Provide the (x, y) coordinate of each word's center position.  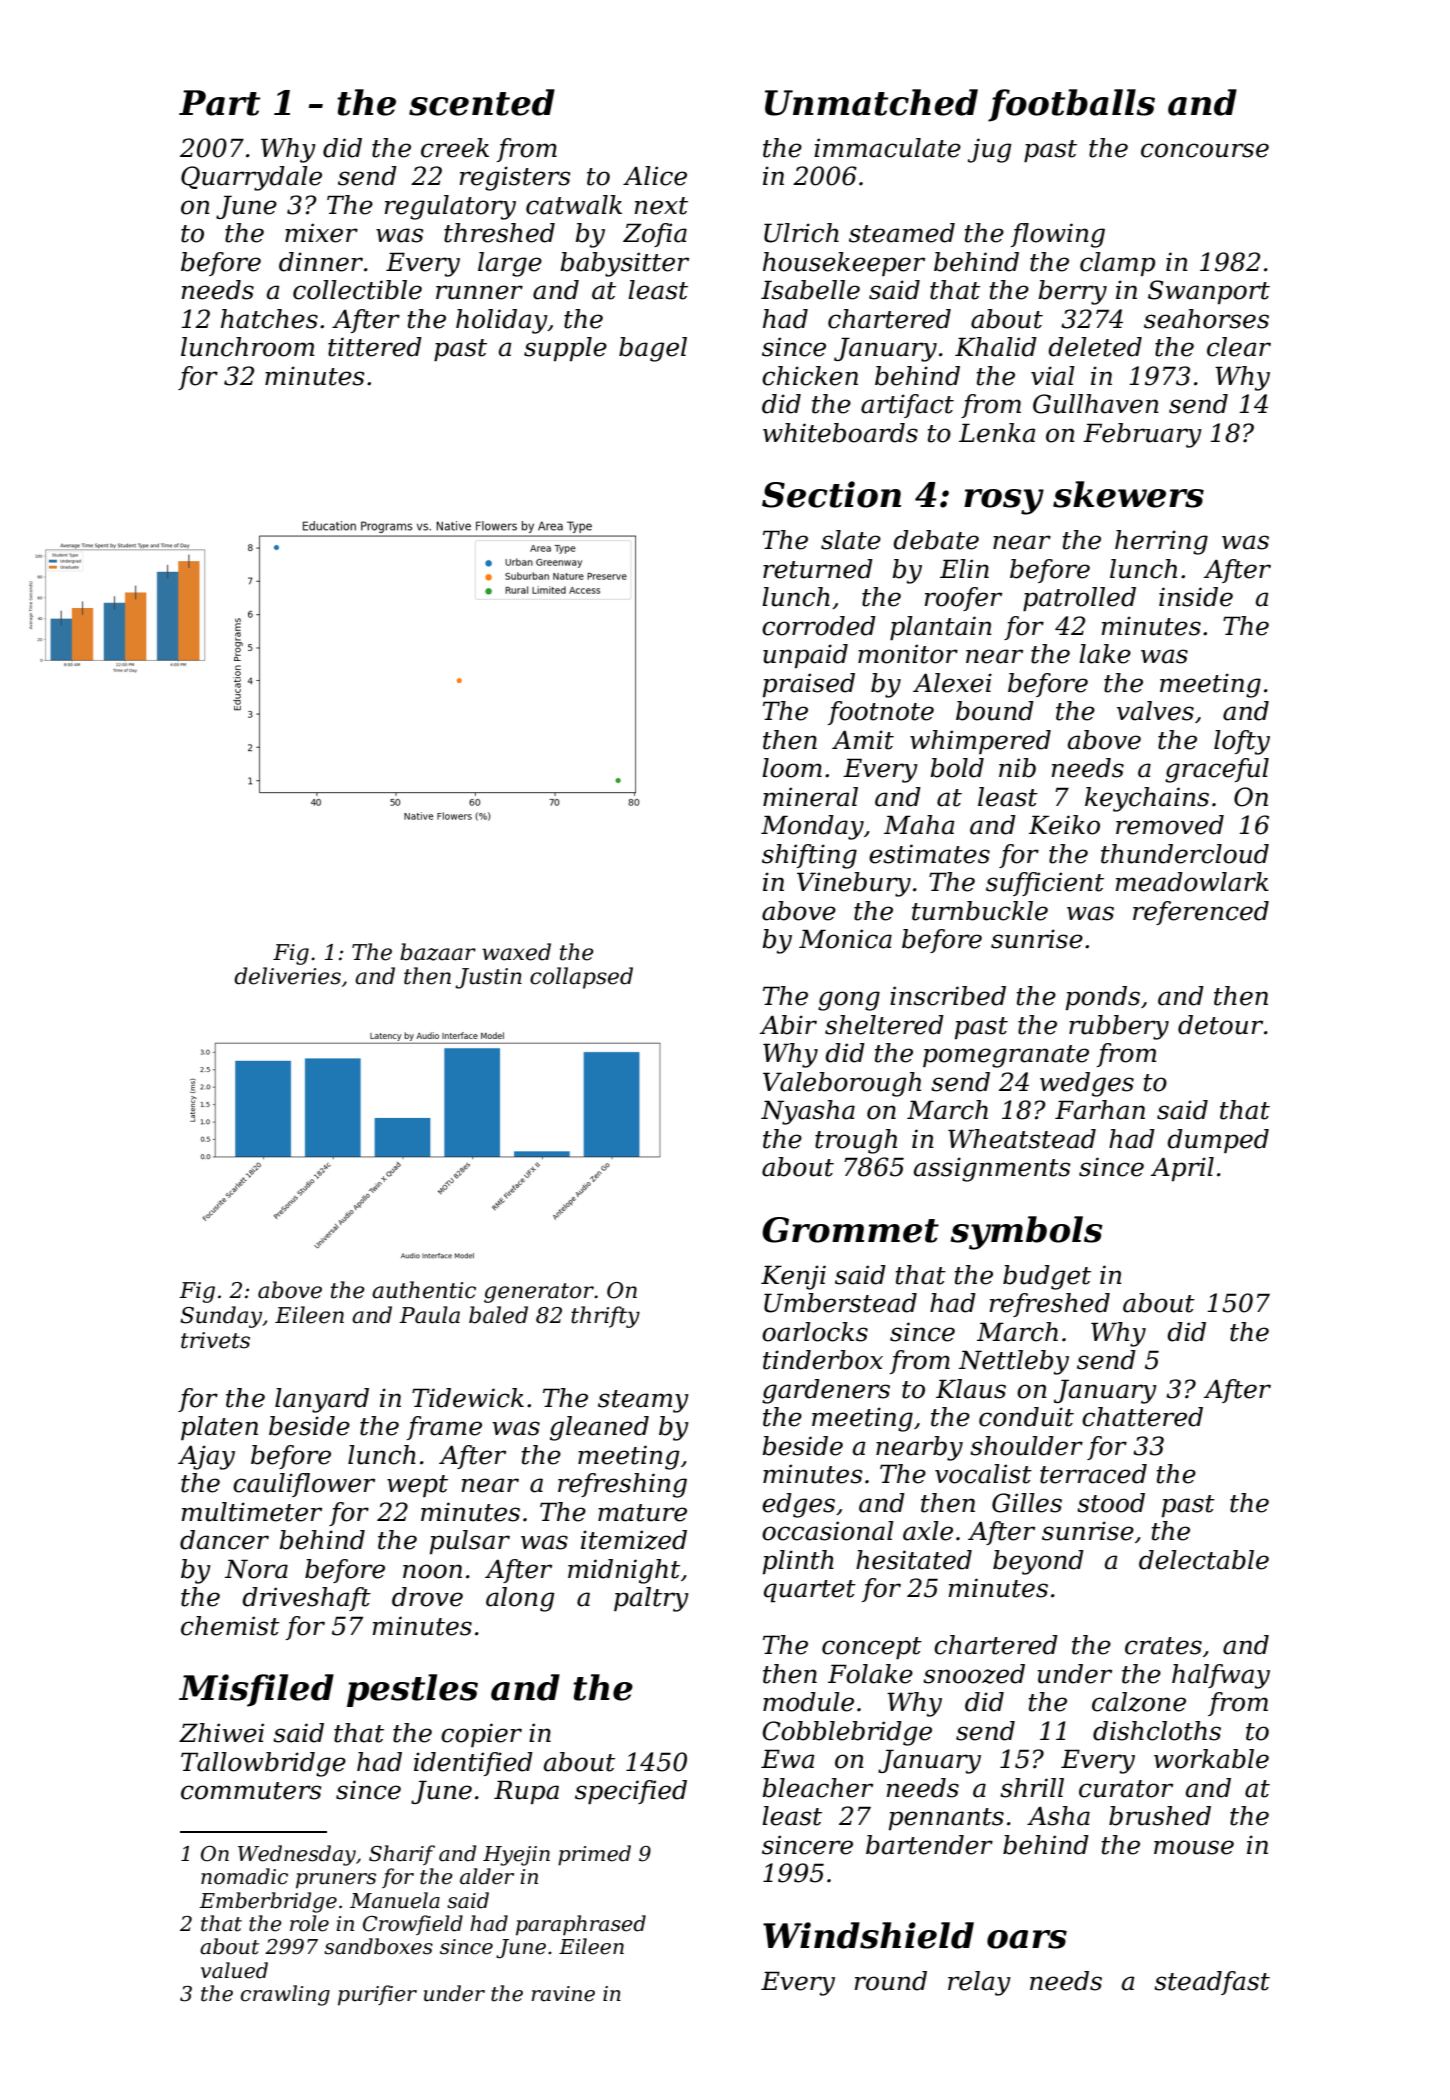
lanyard (322, 1400)
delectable (1204, 1560)
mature (642, 1513)
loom (792, 768)
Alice (655, 176)
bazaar (438, 952)
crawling (285, 1995)
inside (1196, 597)
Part (219, 103)
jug (990, 150)
